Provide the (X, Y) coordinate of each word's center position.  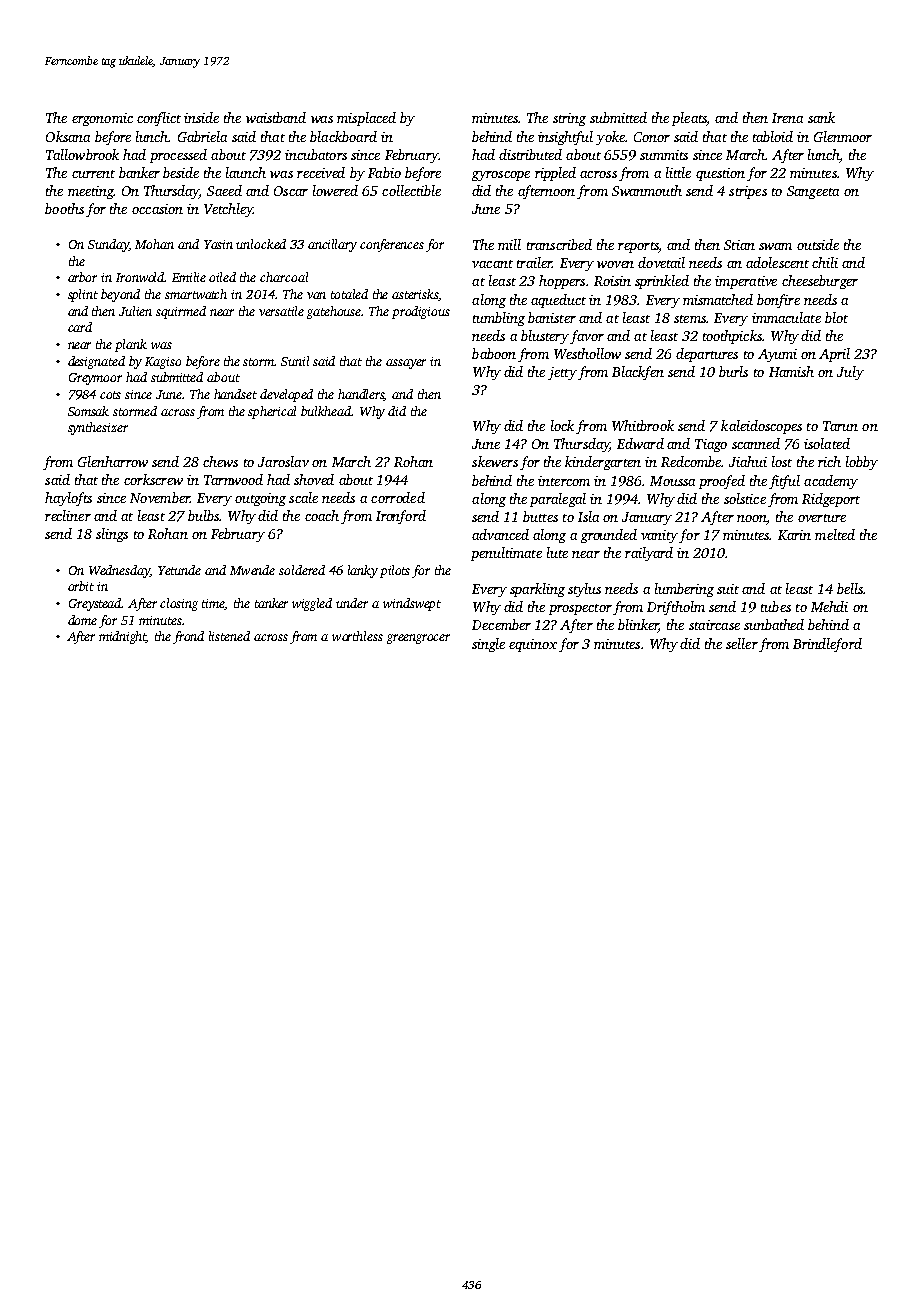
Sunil (295, 361)
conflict (159, 119)
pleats (689, 119)
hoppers (562, 282)
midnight (123, 637)
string (569, 119)
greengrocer (418, 639)
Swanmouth (647, 190)
